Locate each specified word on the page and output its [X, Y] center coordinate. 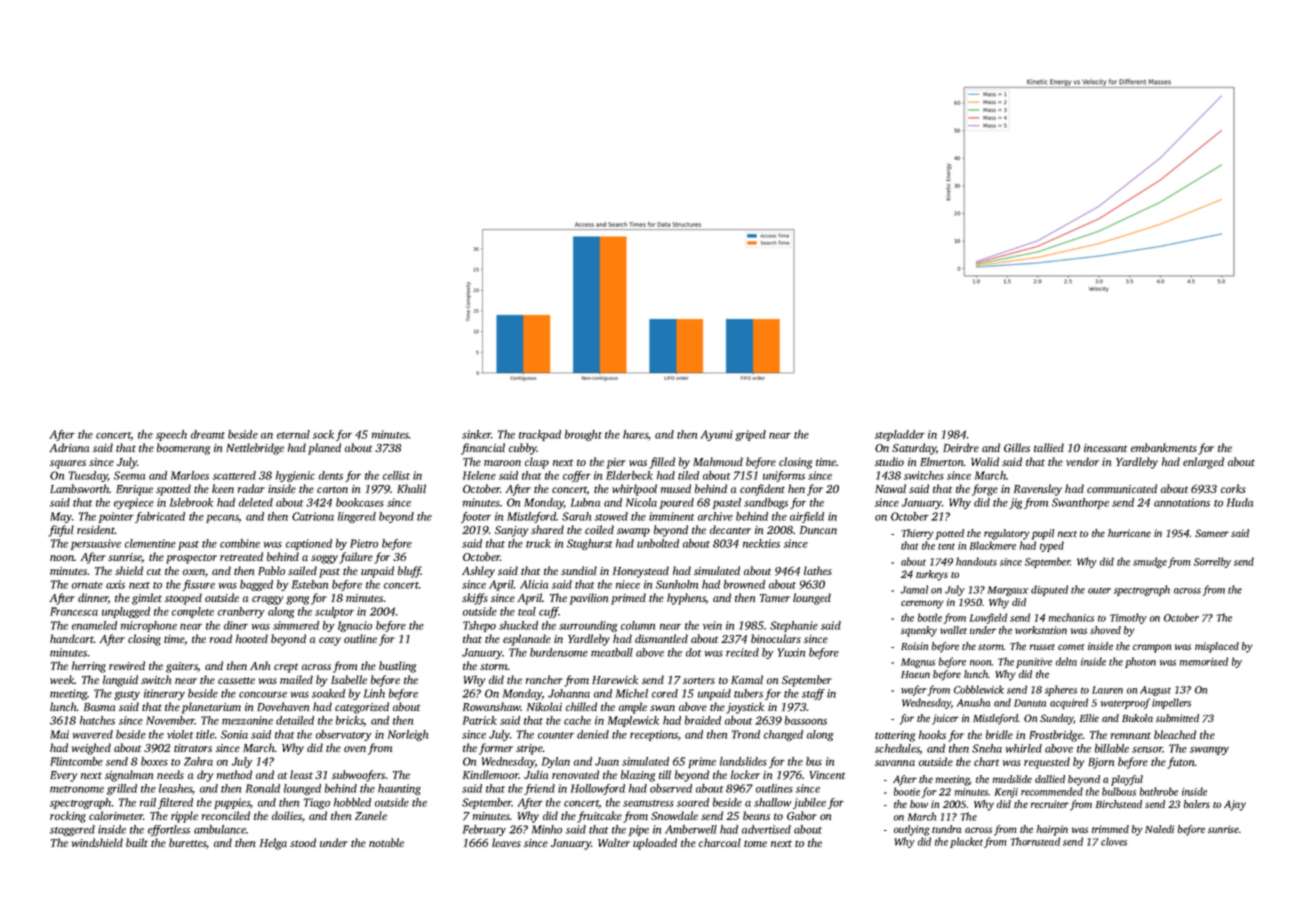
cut [154, 571]
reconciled [226, 815]
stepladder [900, 435]
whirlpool [634, 490]
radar [251, 488]
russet [1042, 647]
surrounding [588, 626]
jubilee [809, 803]
